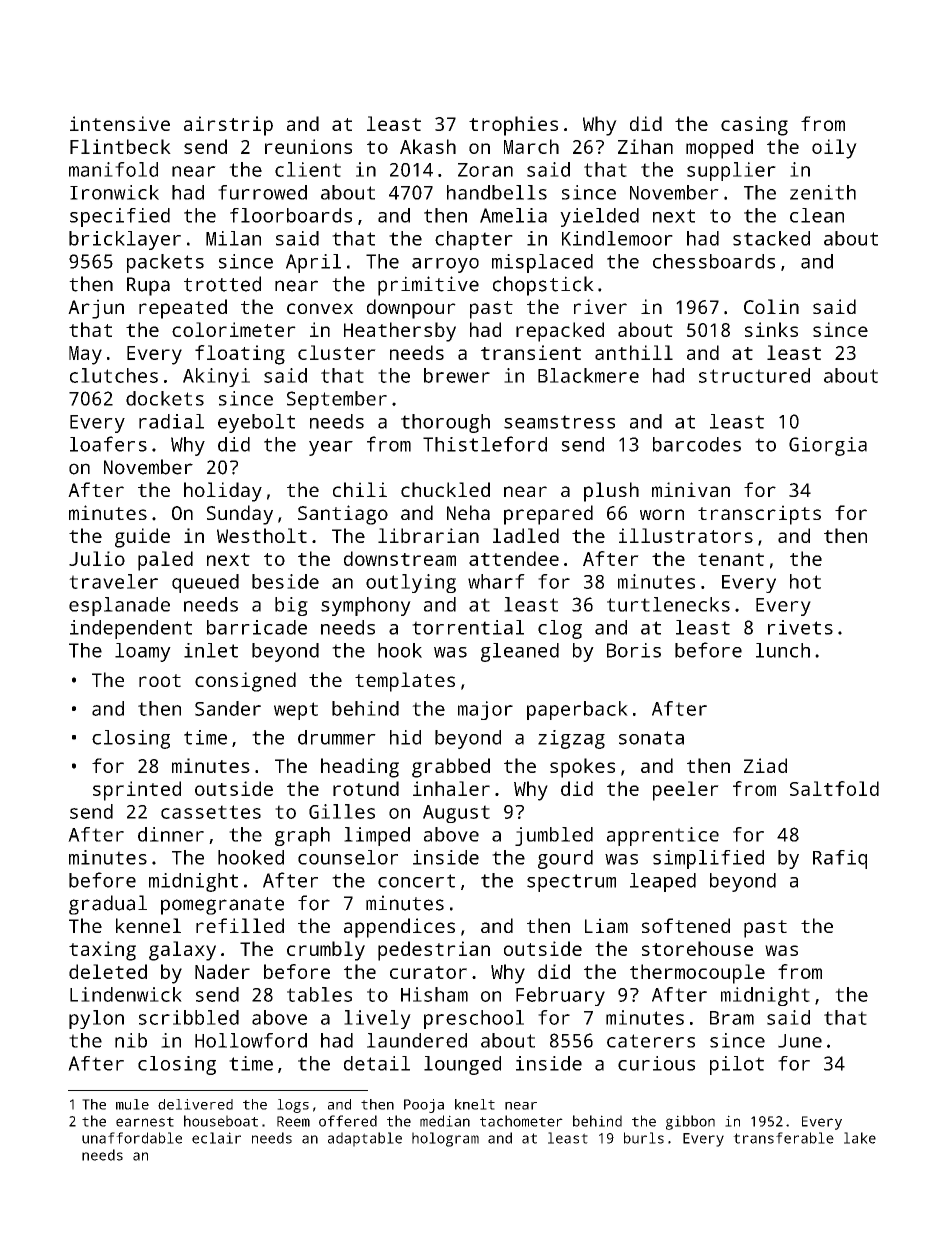 The height and width of the screenshot is (1233, 952). Describe the element at coordinates (445, 489) in the screenshot. I see `chuckled` at that location.
